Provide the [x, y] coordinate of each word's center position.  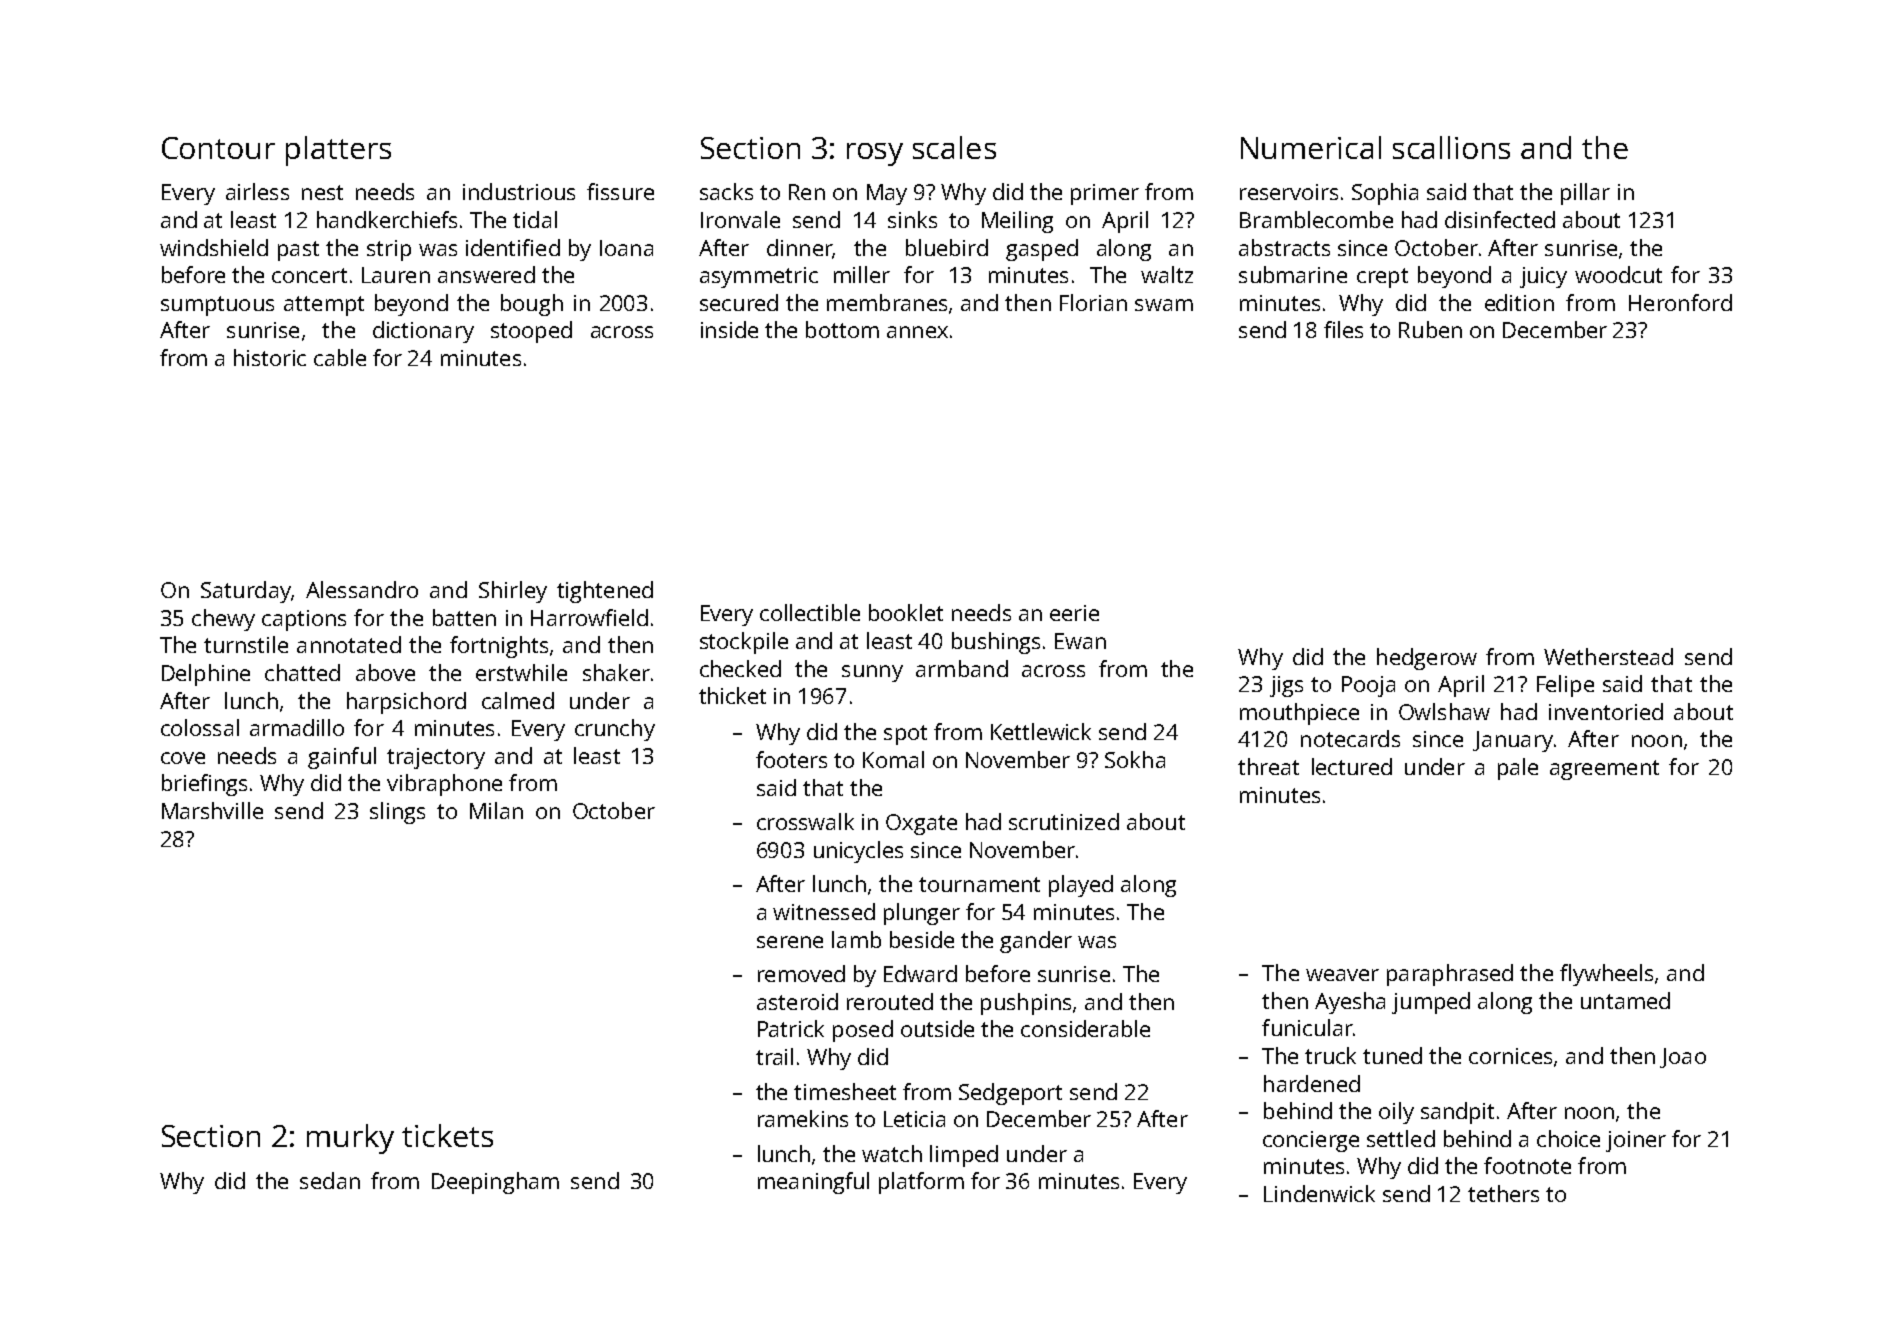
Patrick [791, 1028]
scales [954, 147]
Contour [218, 148]
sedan [330, 1180]
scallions [1451, 147]
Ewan [1080, 641]
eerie [1074, 613]
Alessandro [362, 589]
